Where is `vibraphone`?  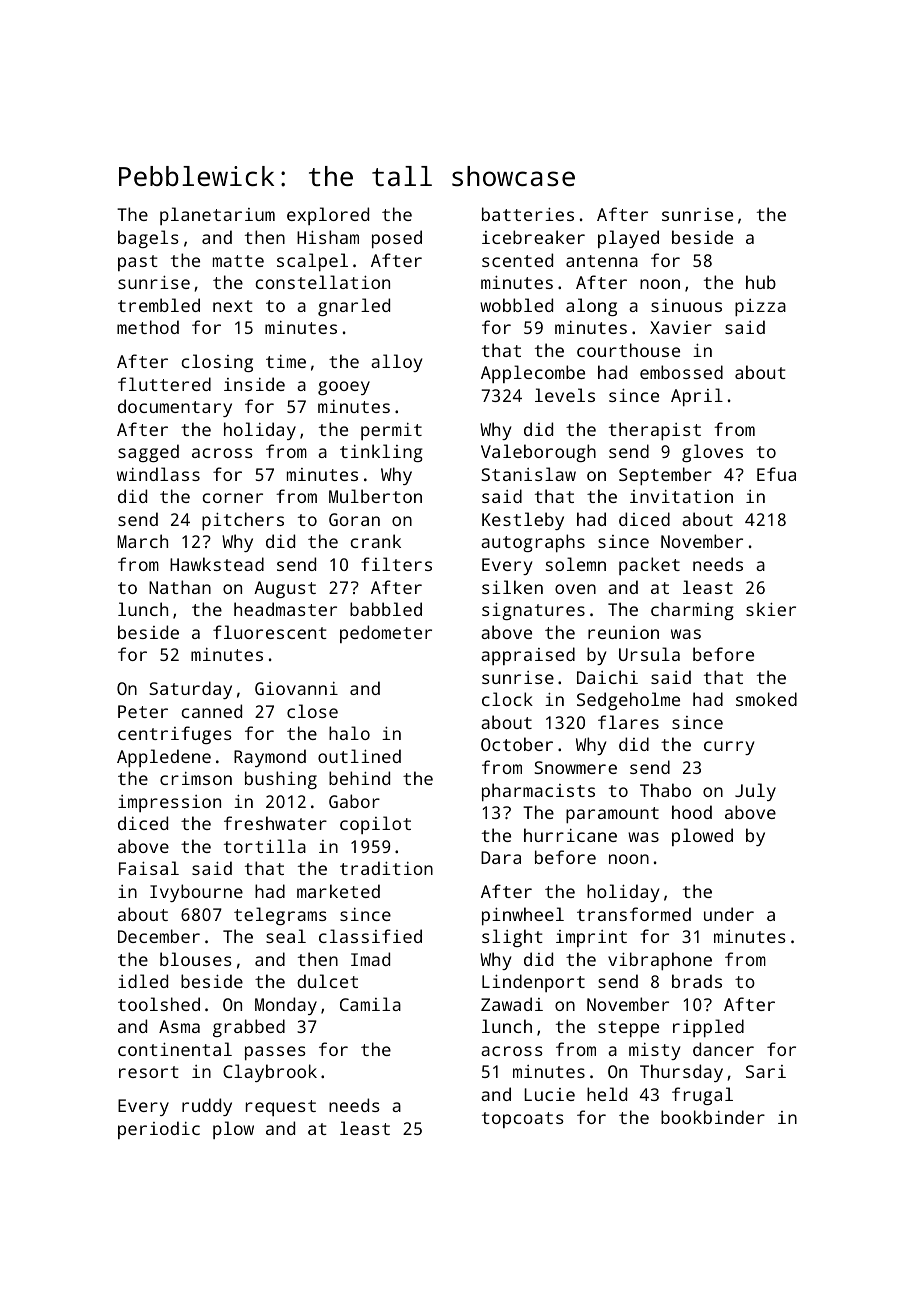 vibraphone is located at coordinates (660, 961).
